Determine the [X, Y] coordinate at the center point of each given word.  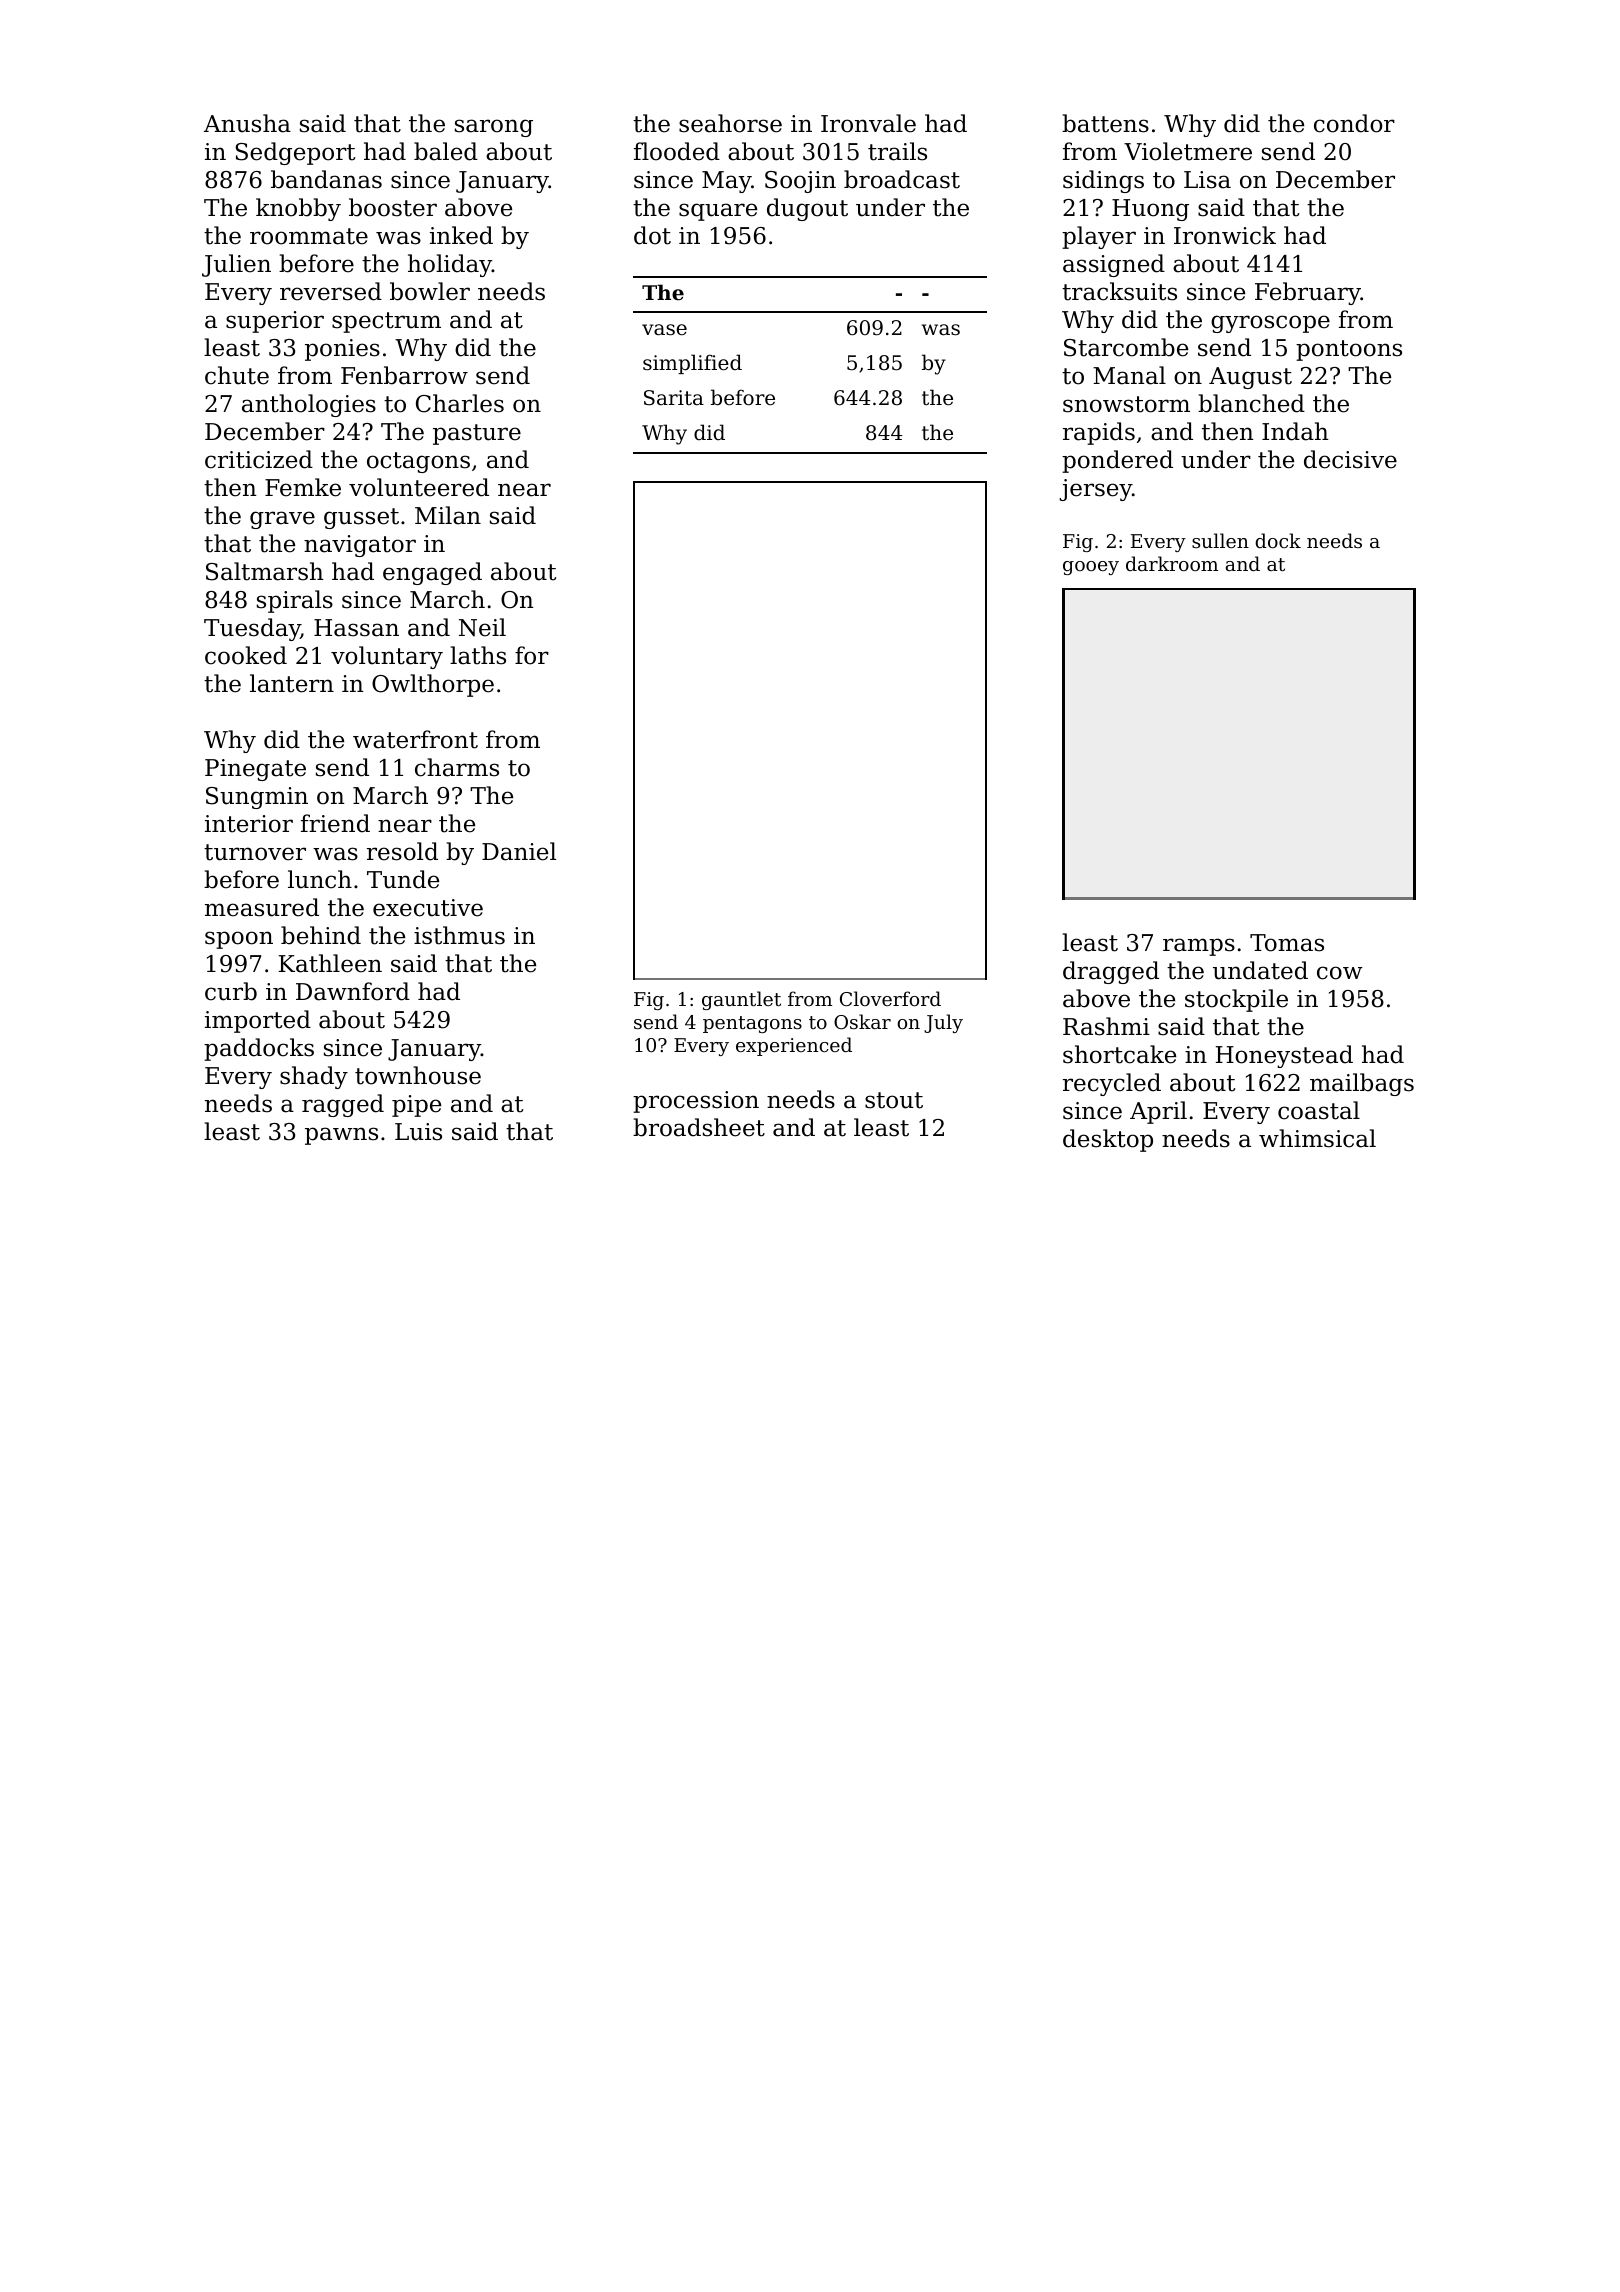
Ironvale [868, 123]
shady [314, 1077]
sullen [1220, 540]
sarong [494, 128]
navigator [360, 546]
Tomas [1287, 943]
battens [1105, 123]
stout [894, 1100]
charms [457, 767]
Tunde [403, 879]
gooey [1091, 568]
